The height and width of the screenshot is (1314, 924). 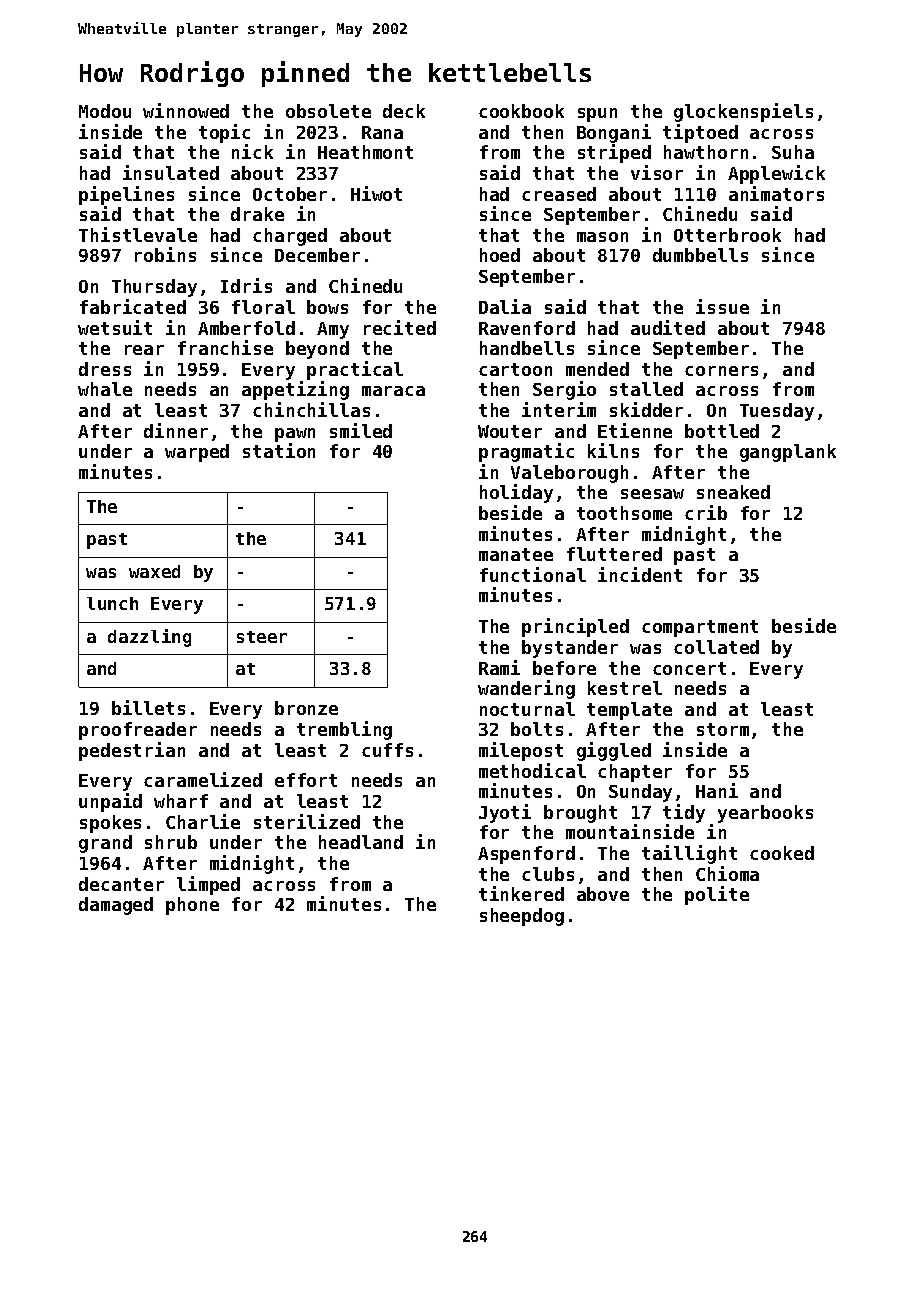 What do you see at coordinates (344, 730) in the screenshot?
I see `trembling` at bounding box center [344, 730].
